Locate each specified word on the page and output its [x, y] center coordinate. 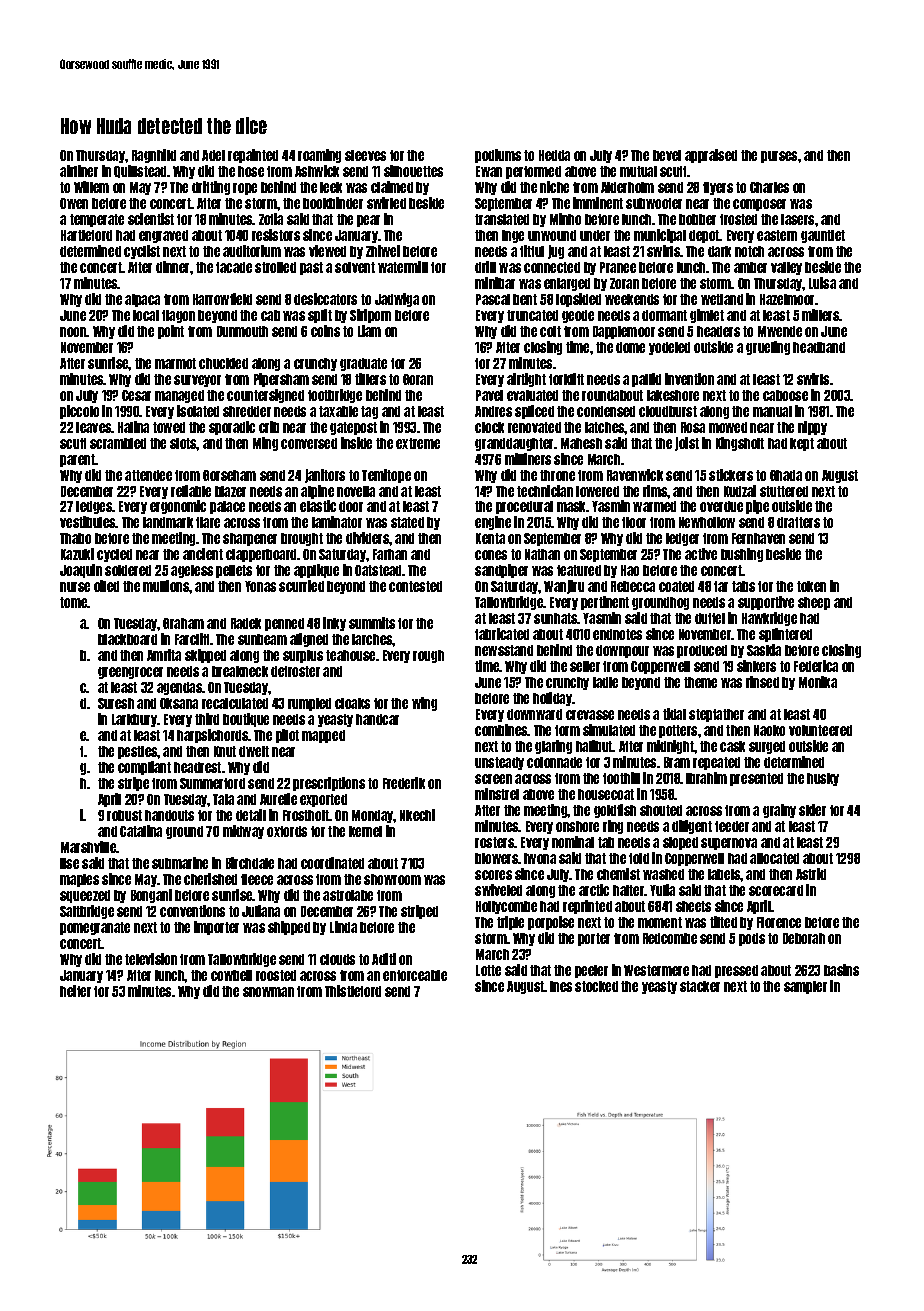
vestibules [88, 522]
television [151, 959]
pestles [138, 752]
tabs [743, 586]
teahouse [350, 655]
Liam [369, 331]
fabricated [502, 634]
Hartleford [86, 235]
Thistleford [353, 991]
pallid [646, 380]
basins [841, 970]
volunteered [820, 730]
